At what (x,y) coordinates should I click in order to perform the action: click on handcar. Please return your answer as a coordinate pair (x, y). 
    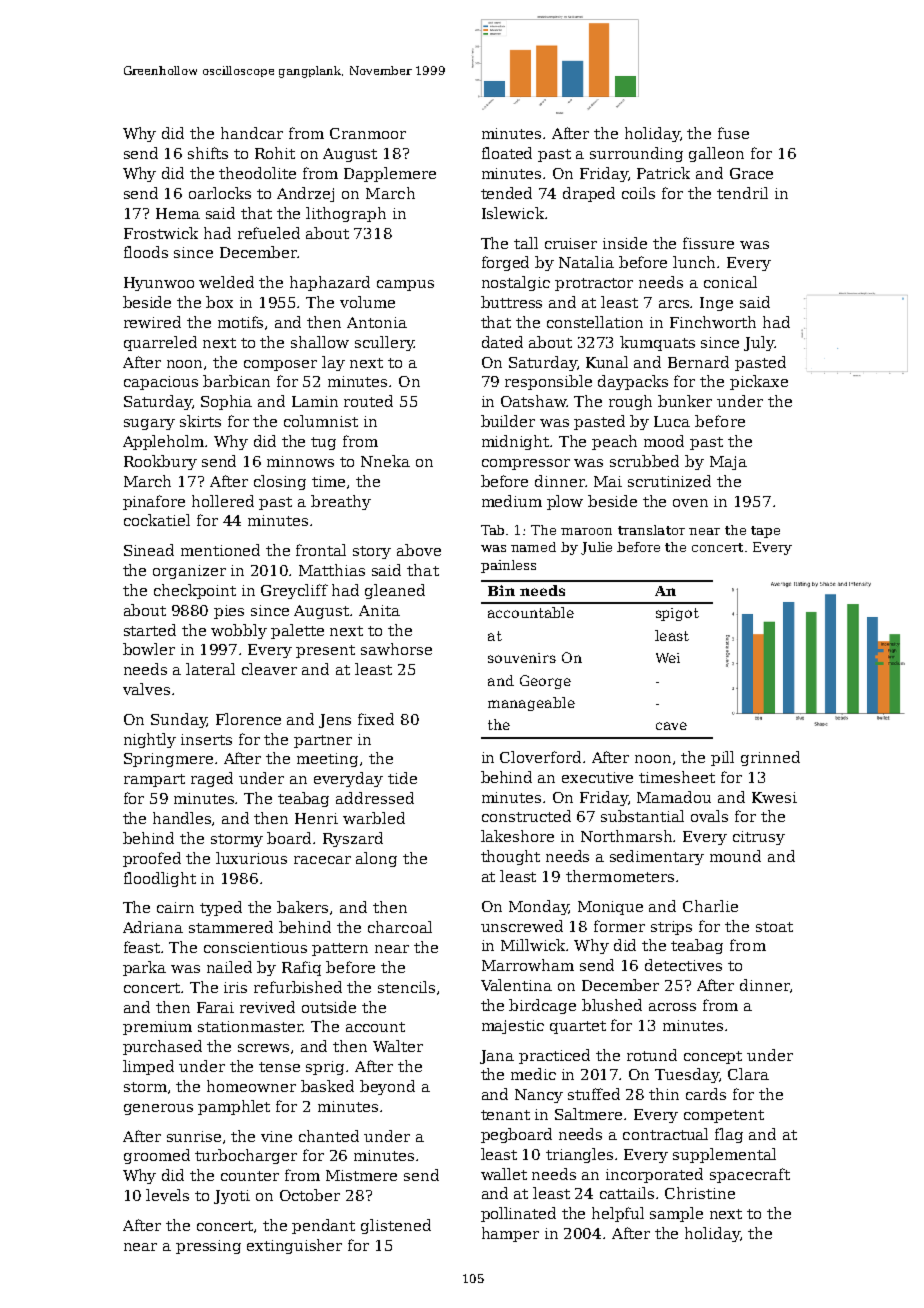
    Looking at the image, I should click on (252, 133).
